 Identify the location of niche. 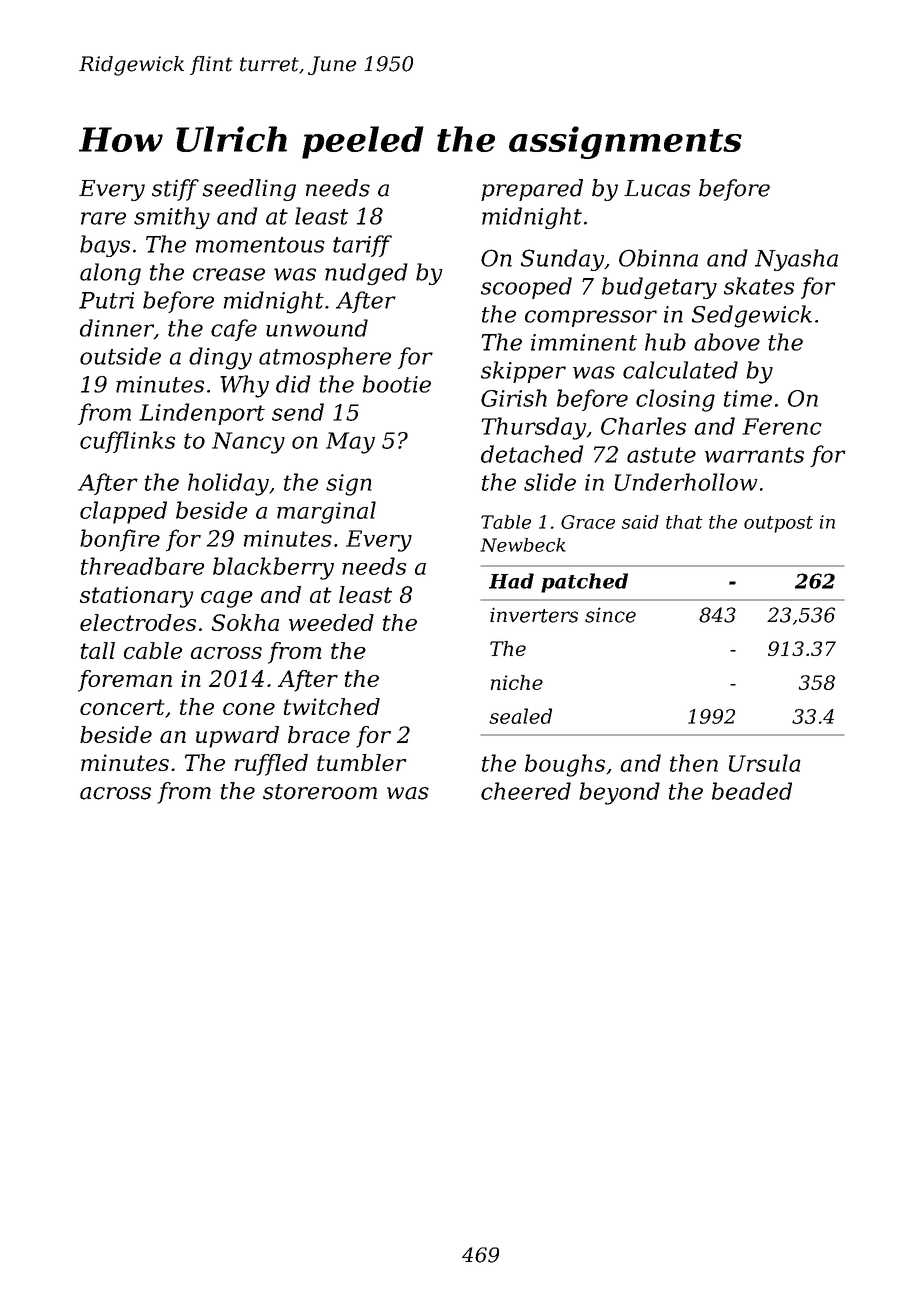
(517, 682).
